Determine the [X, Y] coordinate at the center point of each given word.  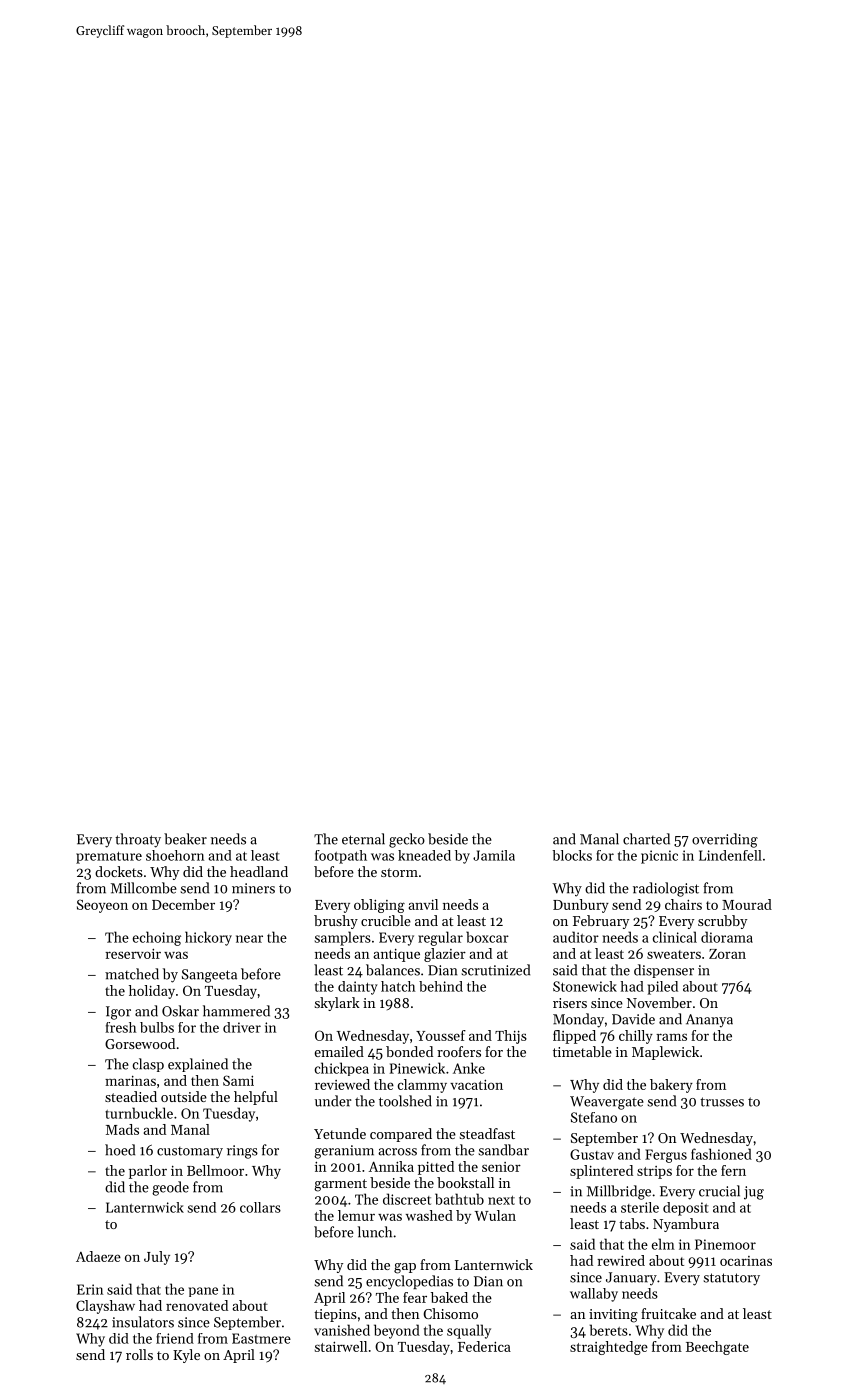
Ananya [709, 1021]
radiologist [666, 889]
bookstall [465, 1182]
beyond [397, 1331]
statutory [731, 1279]
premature [109, 858]
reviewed [342, 1084]
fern [733, 1170]
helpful [256, 1098]
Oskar [180, 1011]
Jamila [494, 855]
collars [260, 1207]
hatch [398, 986]
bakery [671, 1086]
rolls [139, 1354]
